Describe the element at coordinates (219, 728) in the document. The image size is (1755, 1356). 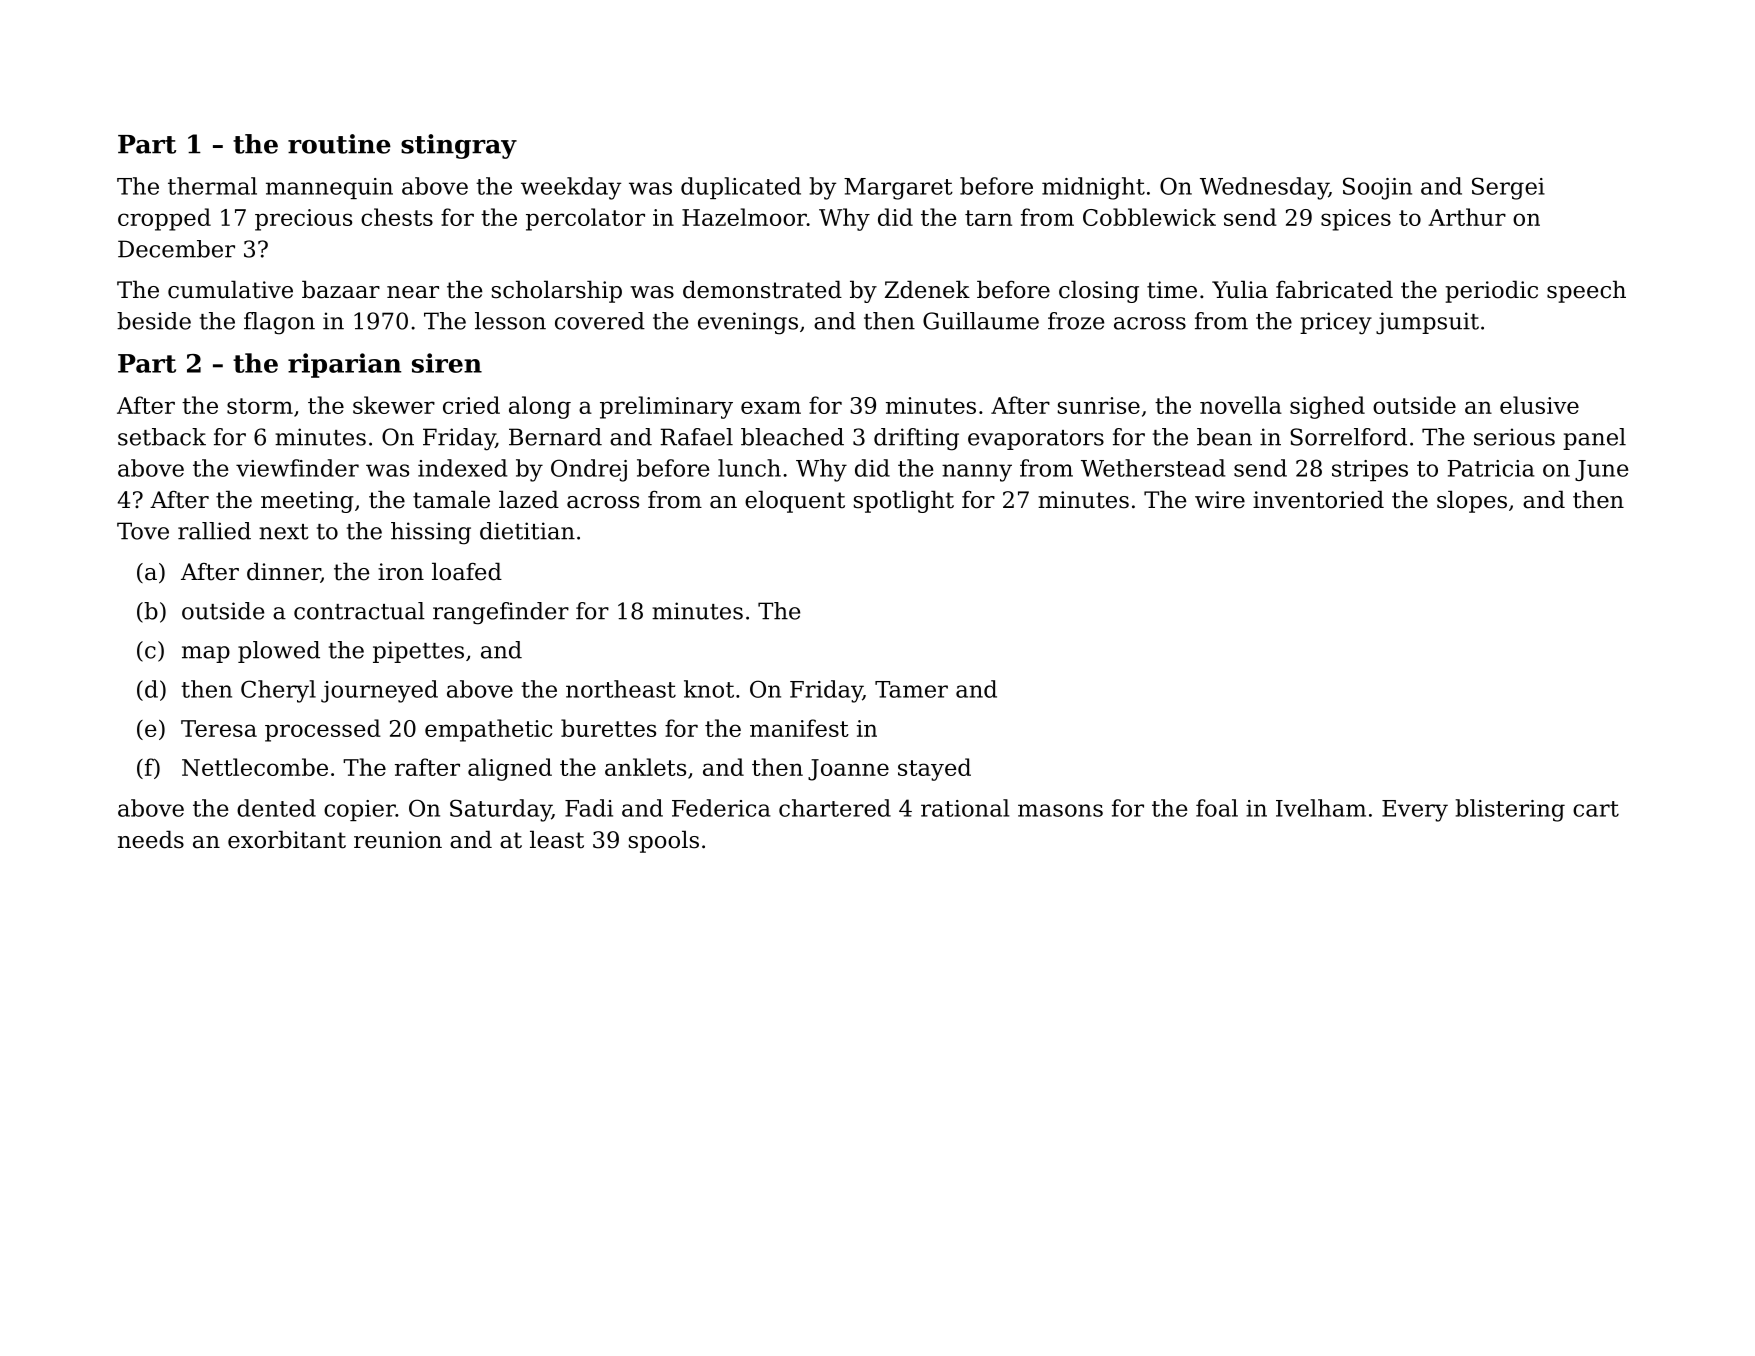
I see `Teresa` at that location.
